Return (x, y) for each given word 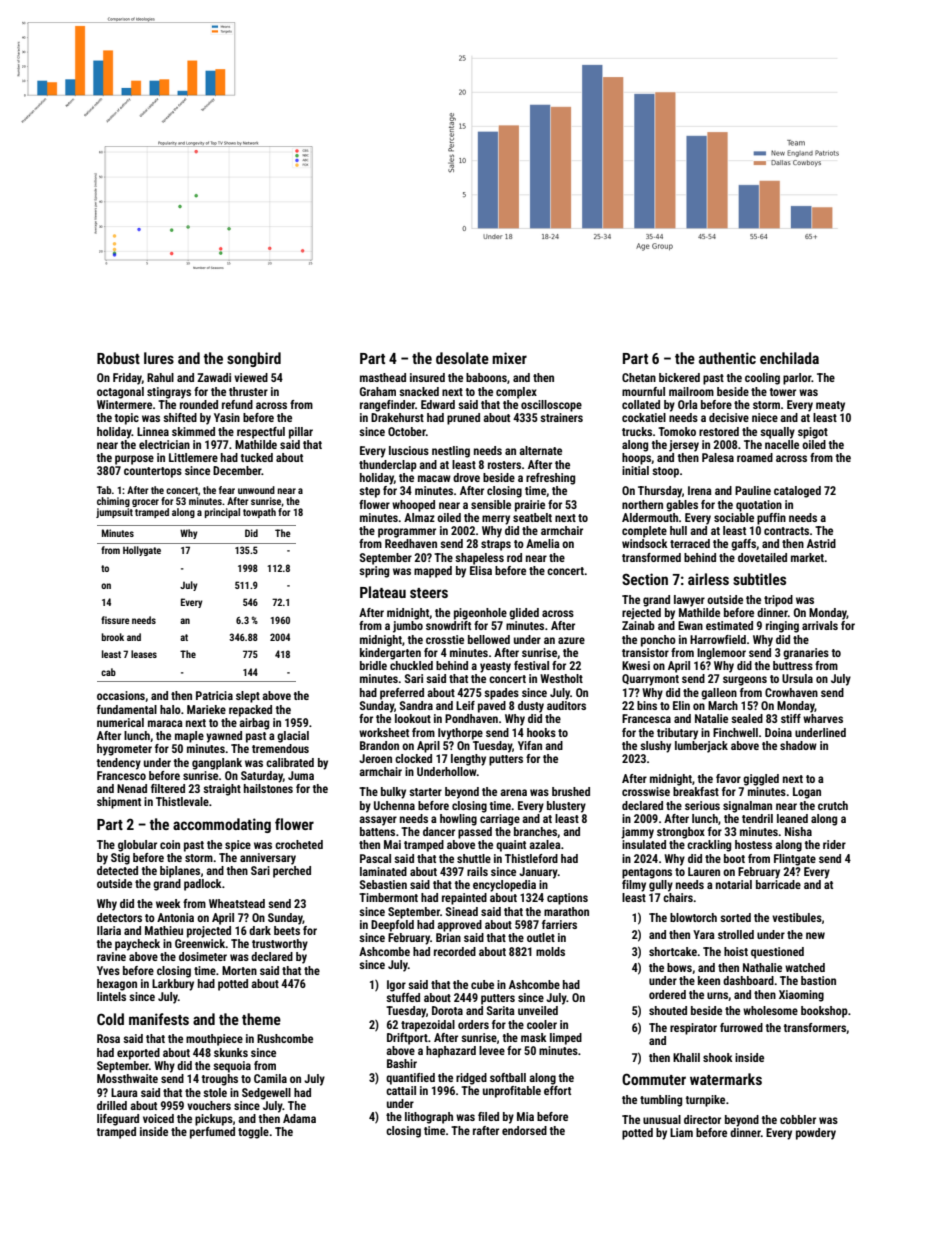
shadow (798, 745)
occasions (121, 695)
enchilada (789, 358)
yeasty (495, 667)
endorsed (524, 1130)
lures (159, 358)
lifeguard (118, 1120)
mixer (509, 358)
